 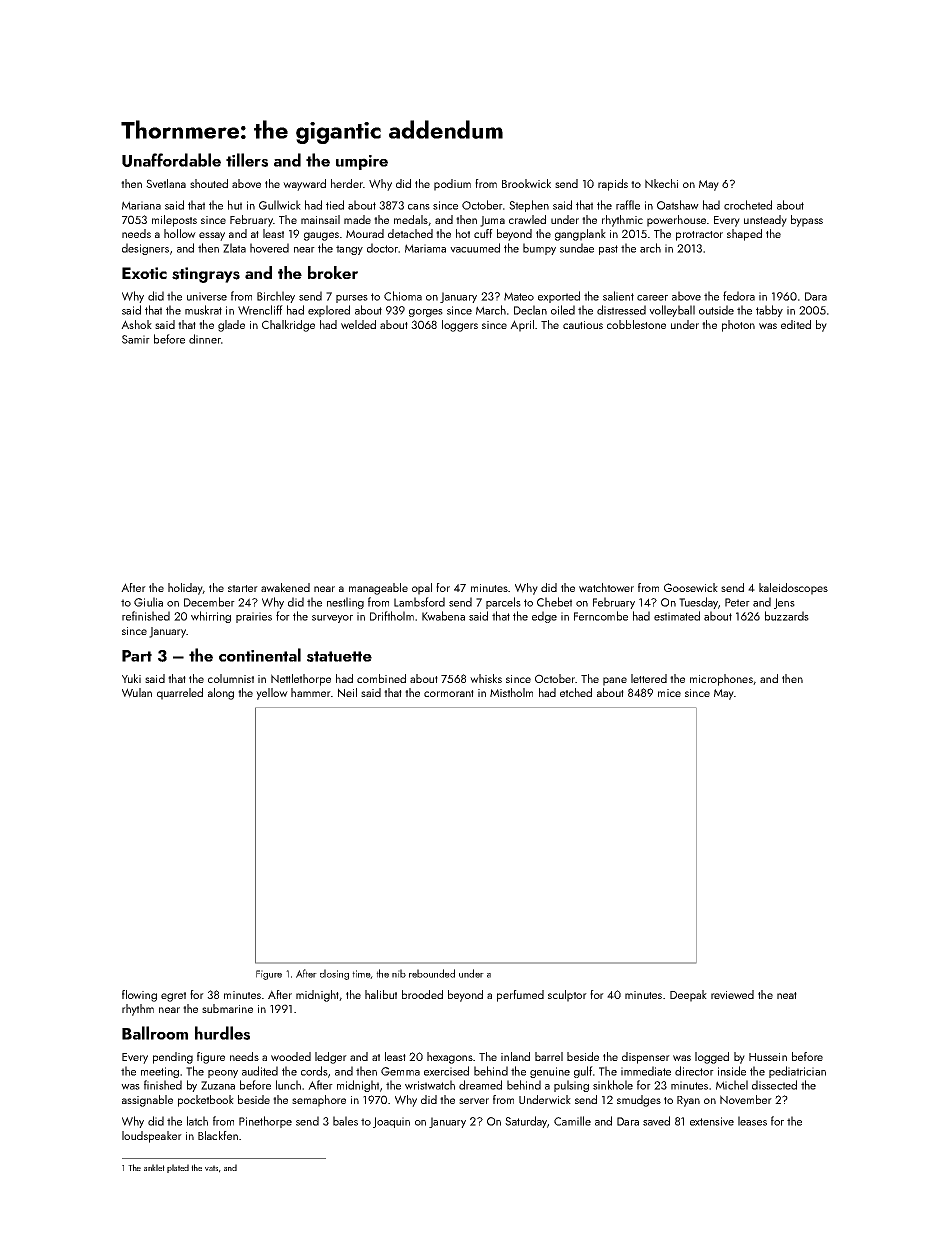 I want to click on bypass, so click(x=807, y=221).
